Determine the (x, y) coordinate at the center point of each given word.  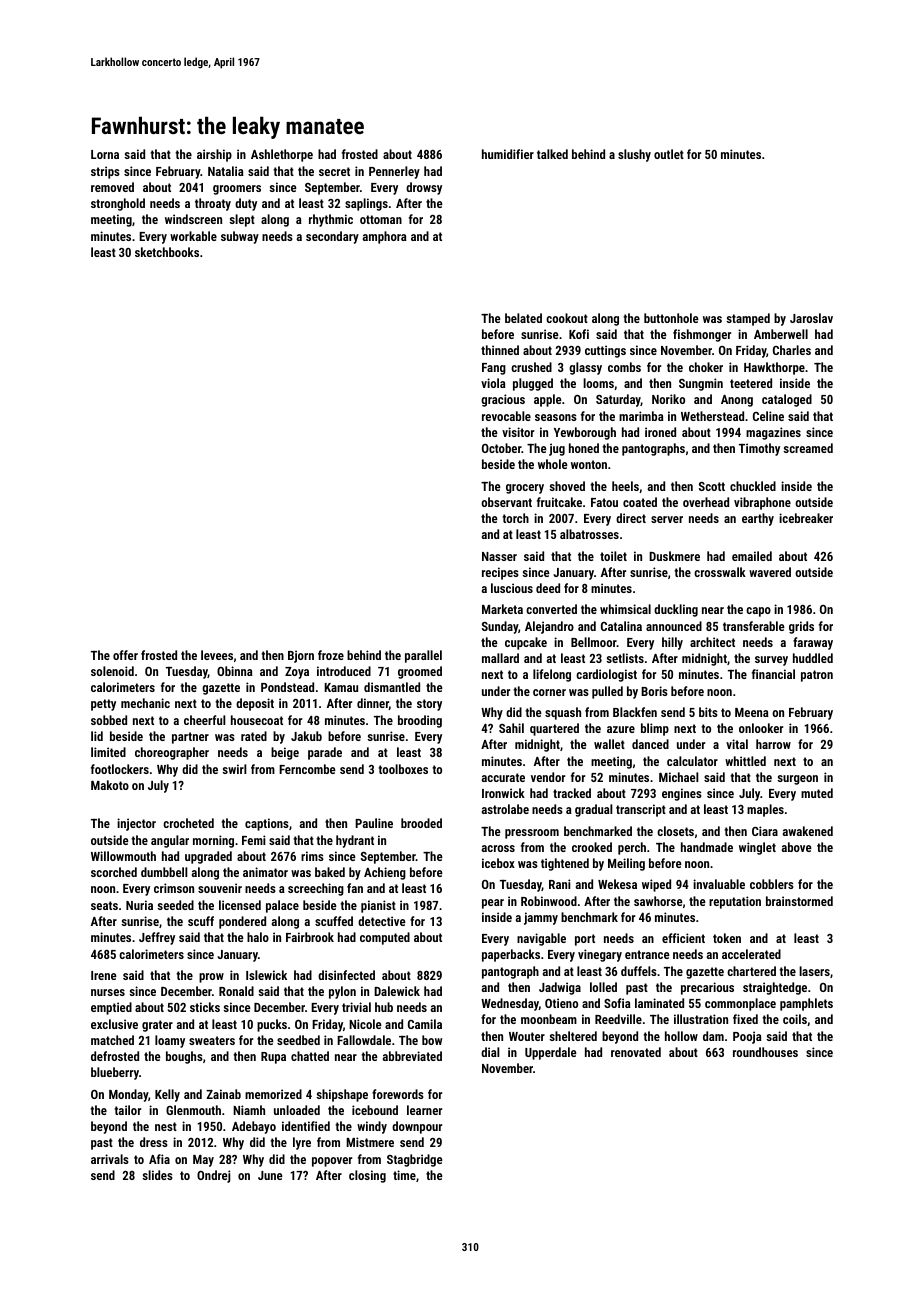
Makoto (110, 785)
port (585, 940)
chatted (310, 1056)
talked (552, 154)
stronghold (118, 204)
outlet (669, 154)
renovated (636, 1052)
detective (382, 921)
